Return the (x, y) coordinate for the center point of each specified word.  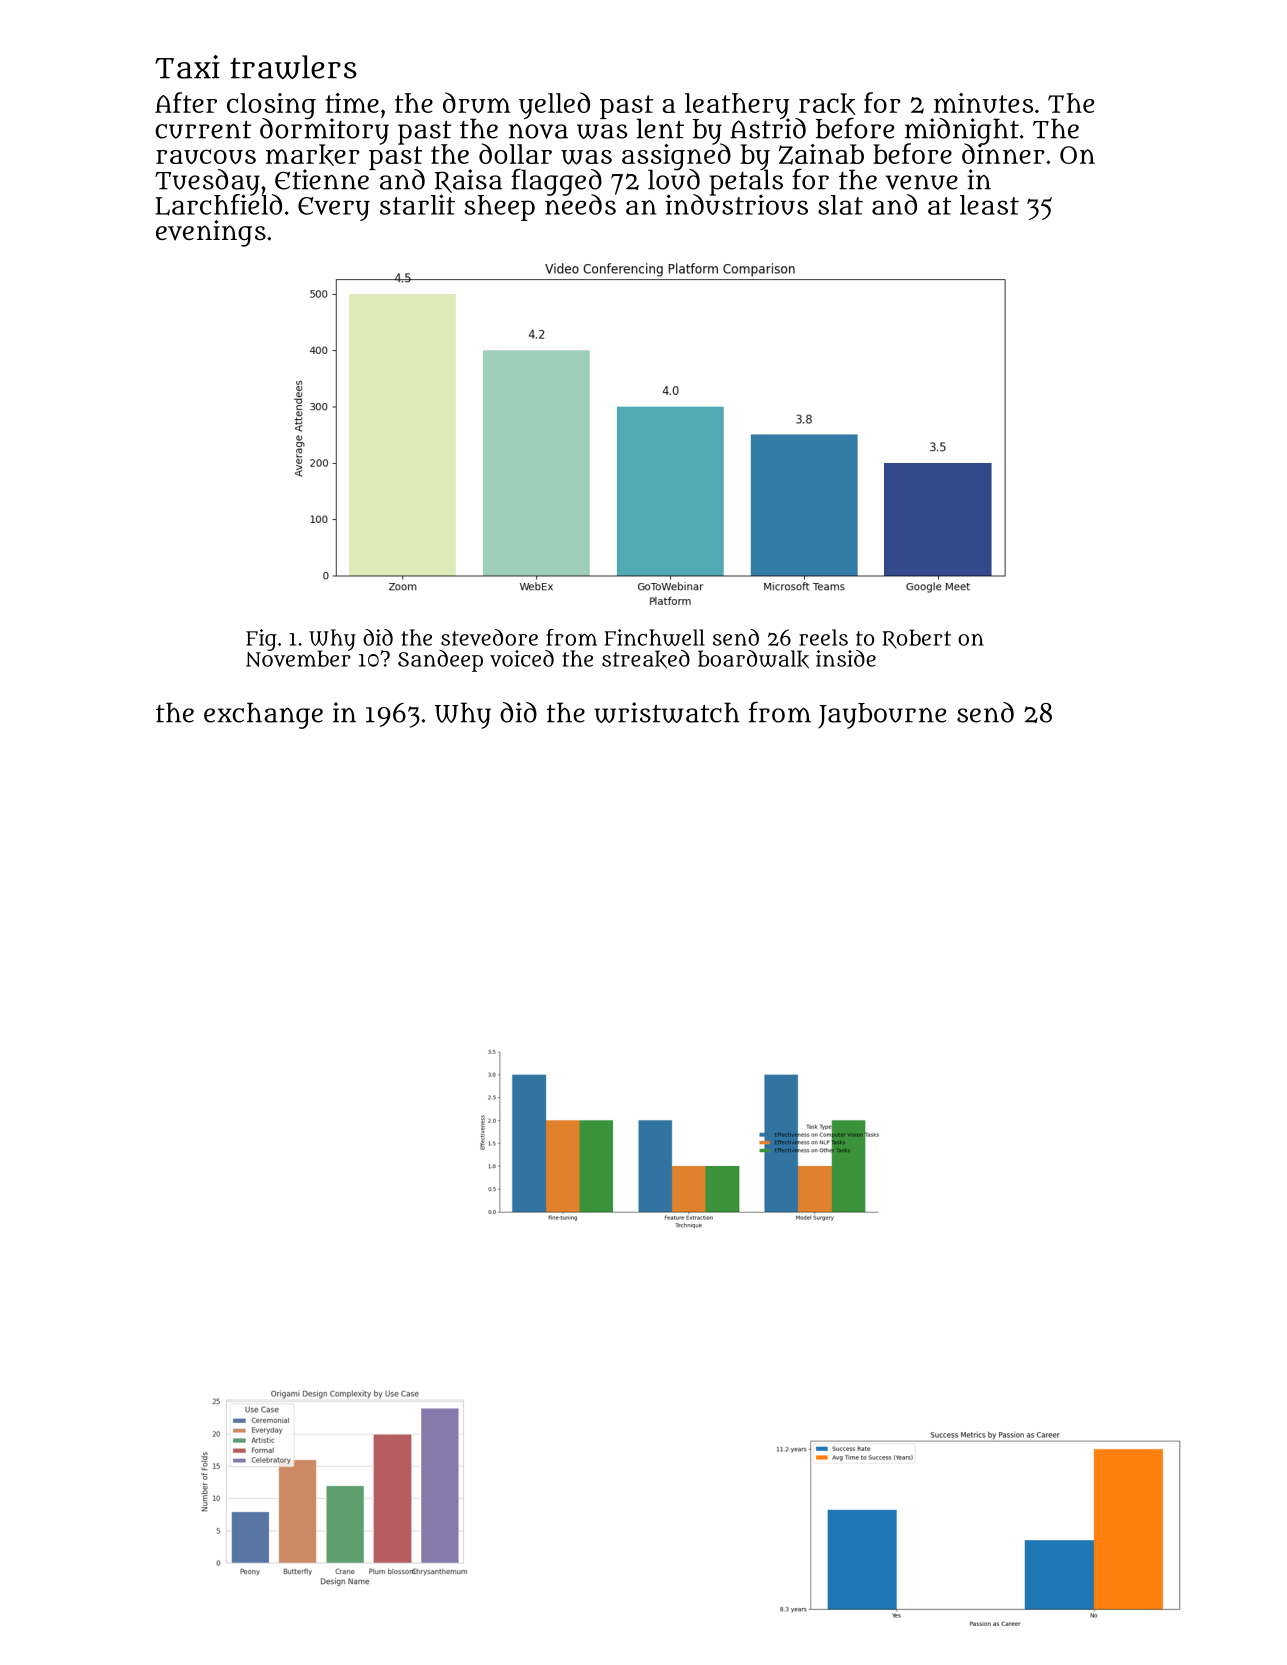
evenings (211, 233)
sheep (499, 208)
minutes (983, 103)
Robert (916, 638)
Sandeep (440, 661)
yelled (554, 105)
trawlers (293, 67)
